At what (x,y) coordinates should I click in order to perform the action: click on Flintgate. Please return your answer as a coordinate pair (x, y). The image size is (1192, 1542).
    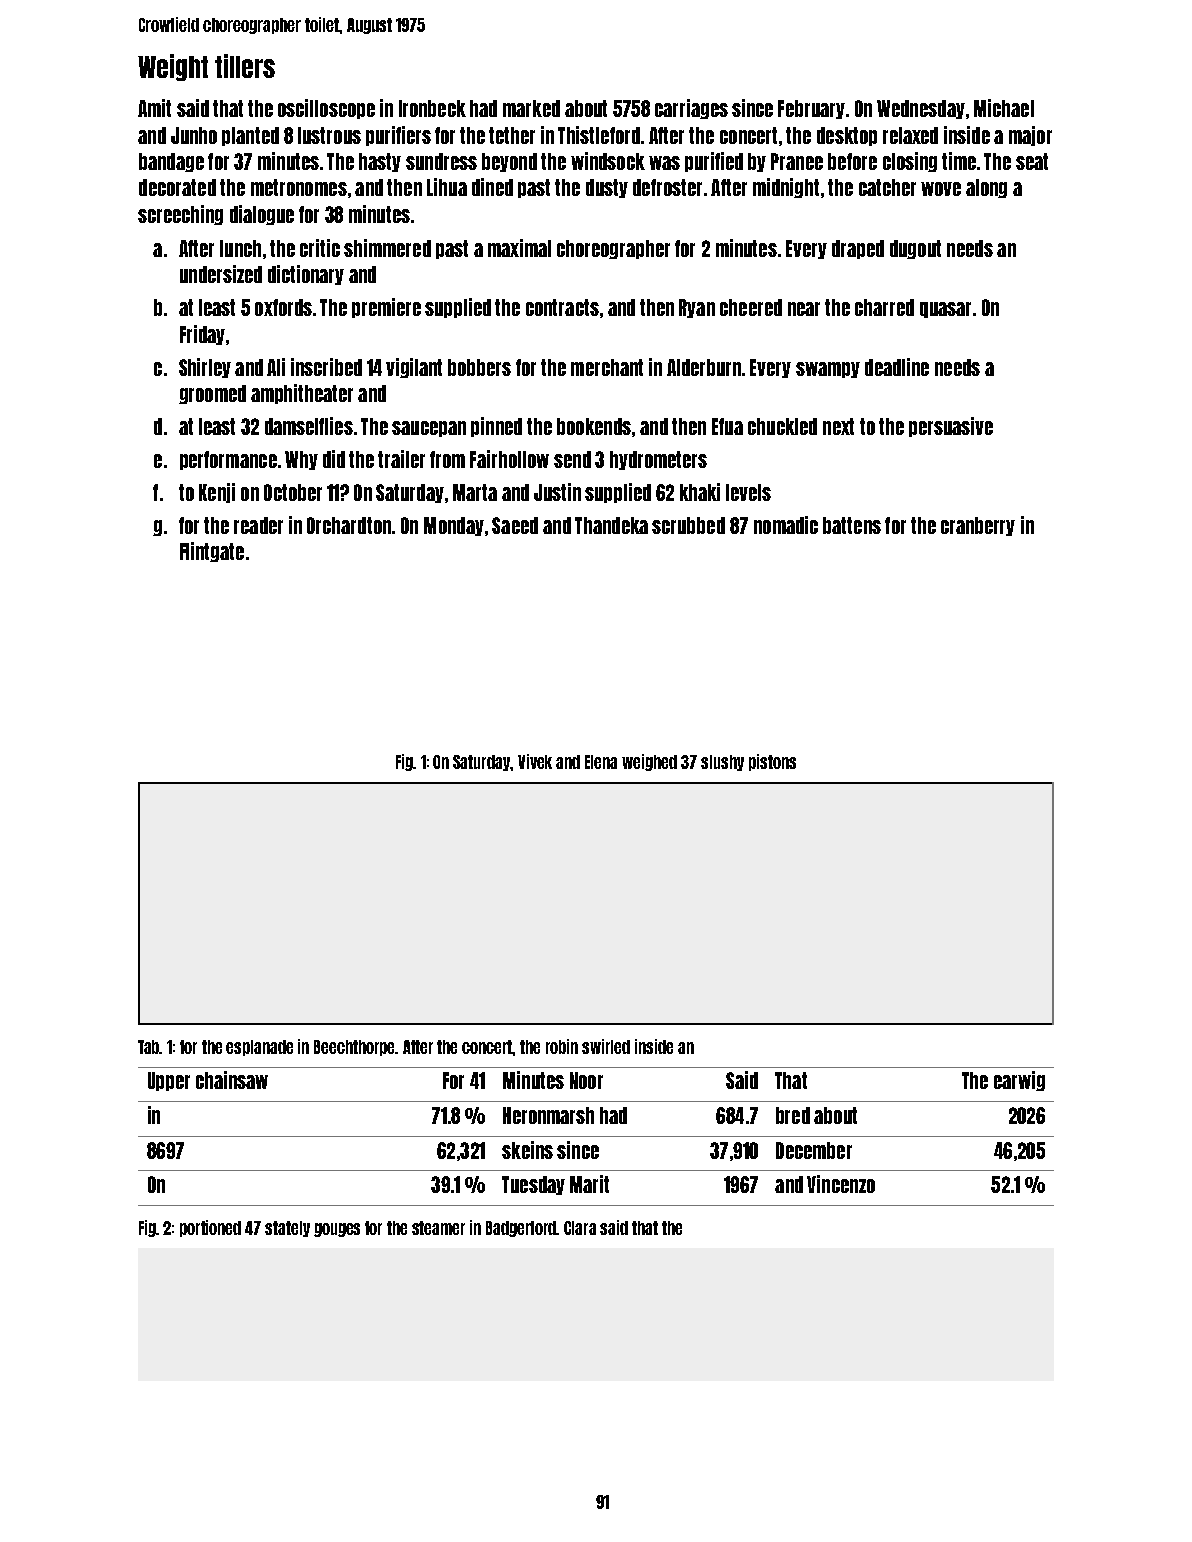
    Looking at the image, I should click on (212, 552).
